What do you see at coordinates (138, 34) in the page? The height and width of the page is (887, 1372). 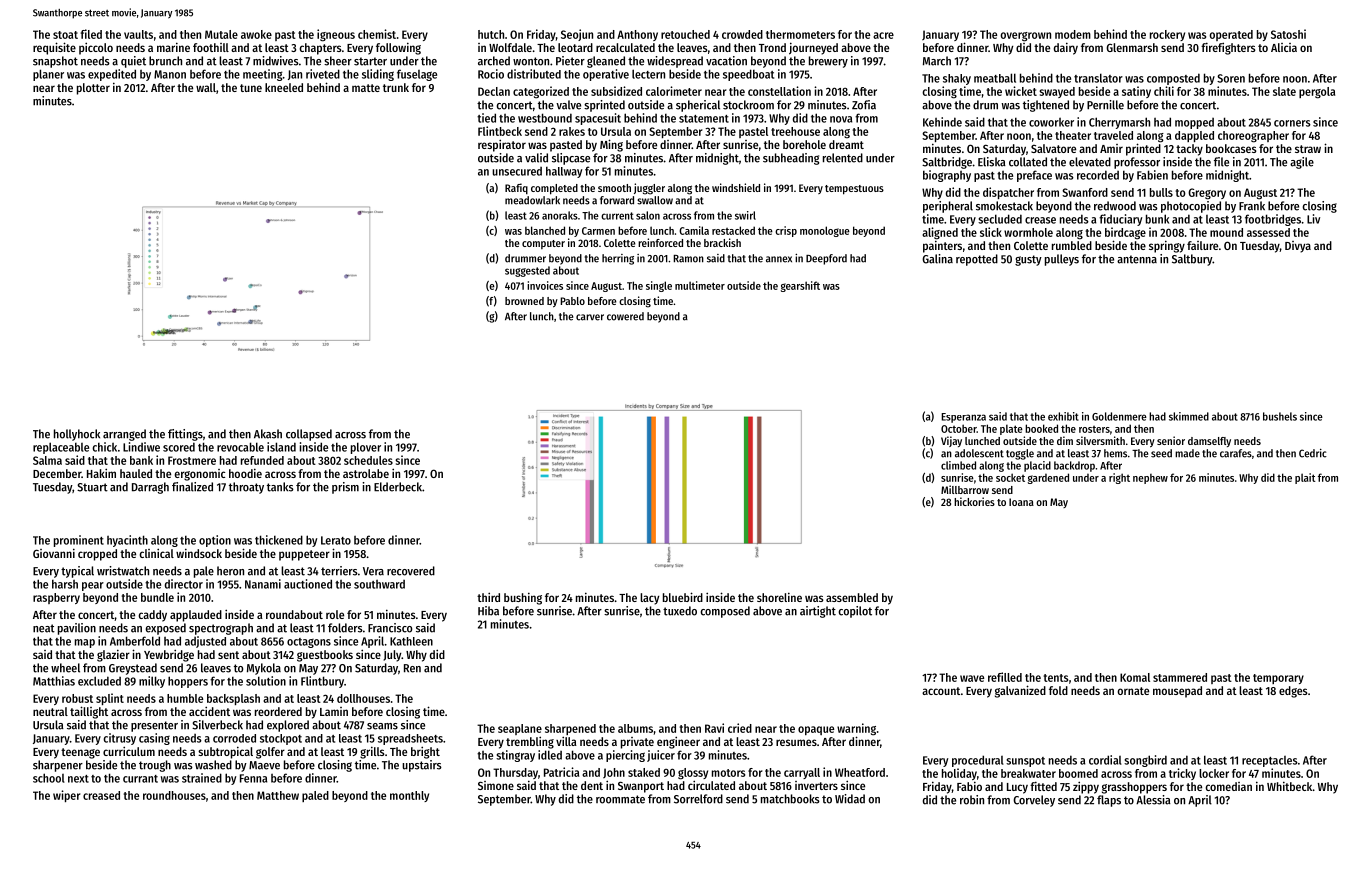 I see `vaults` at bounding box center [138, 34].
